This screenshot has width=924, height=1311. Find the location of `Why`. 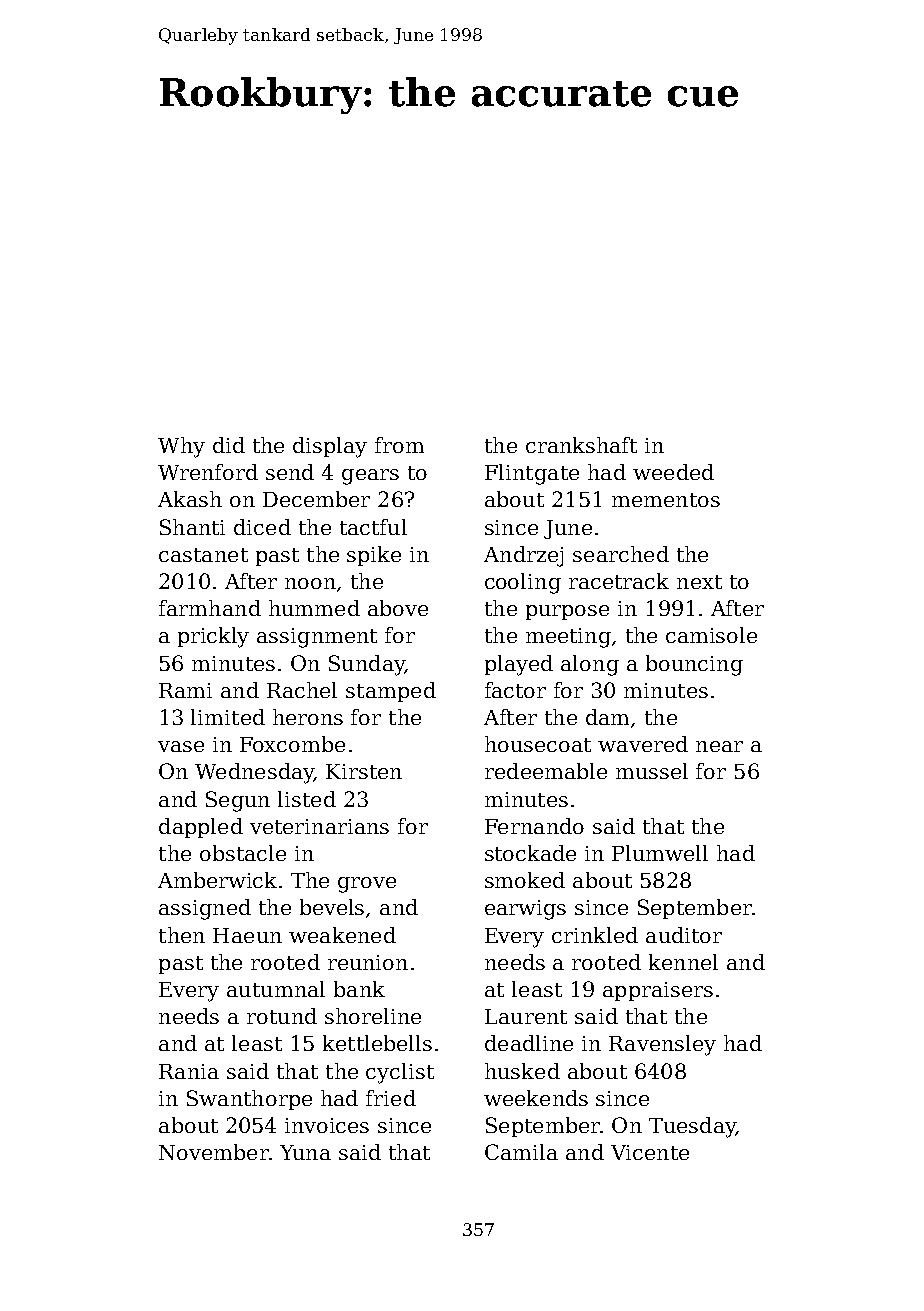

Why is located at coordinates (181, 447).
